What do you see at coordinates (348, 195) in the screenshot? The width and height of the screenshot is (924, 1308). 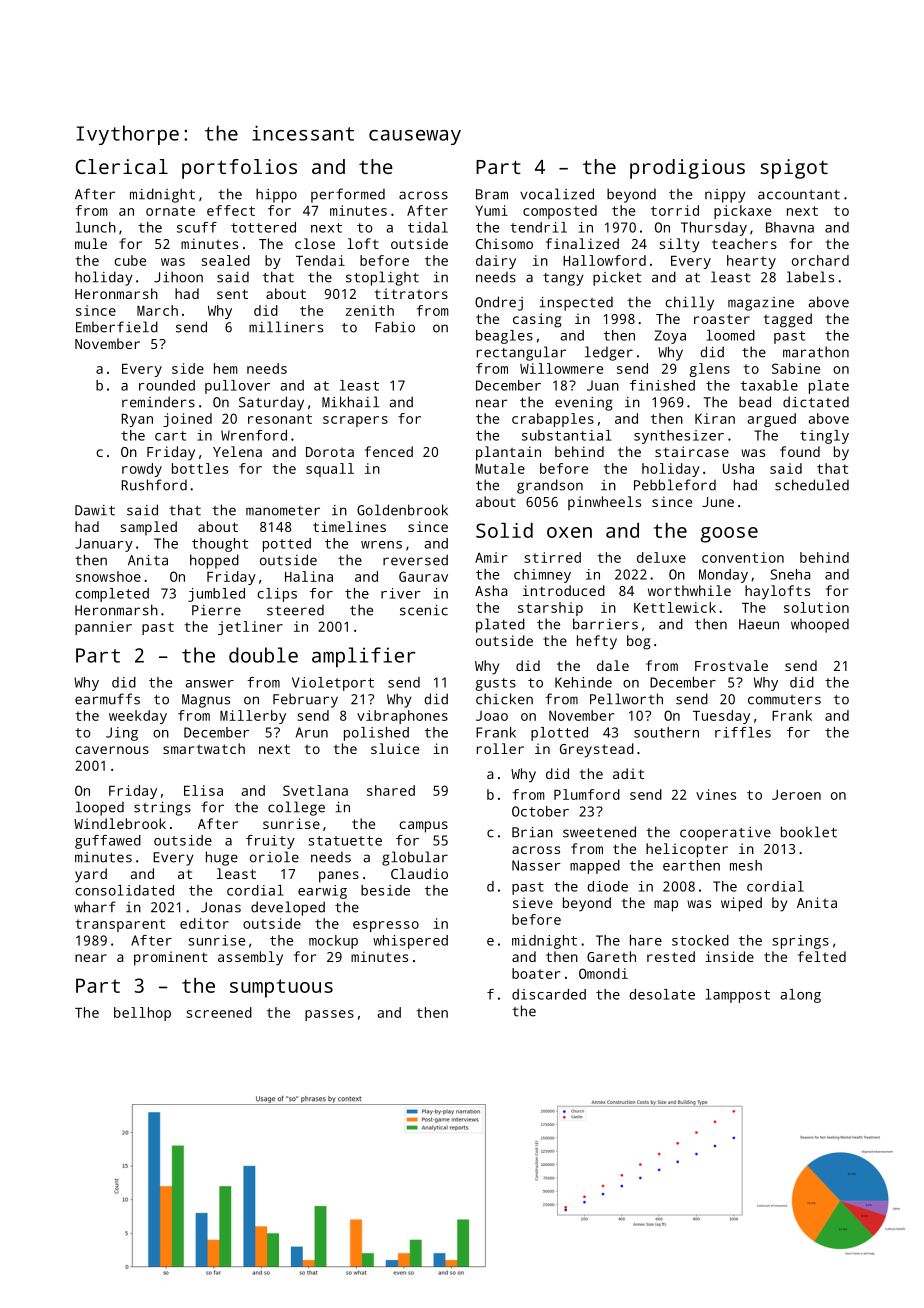 I see `performed` at bounding box center [348, 195].
